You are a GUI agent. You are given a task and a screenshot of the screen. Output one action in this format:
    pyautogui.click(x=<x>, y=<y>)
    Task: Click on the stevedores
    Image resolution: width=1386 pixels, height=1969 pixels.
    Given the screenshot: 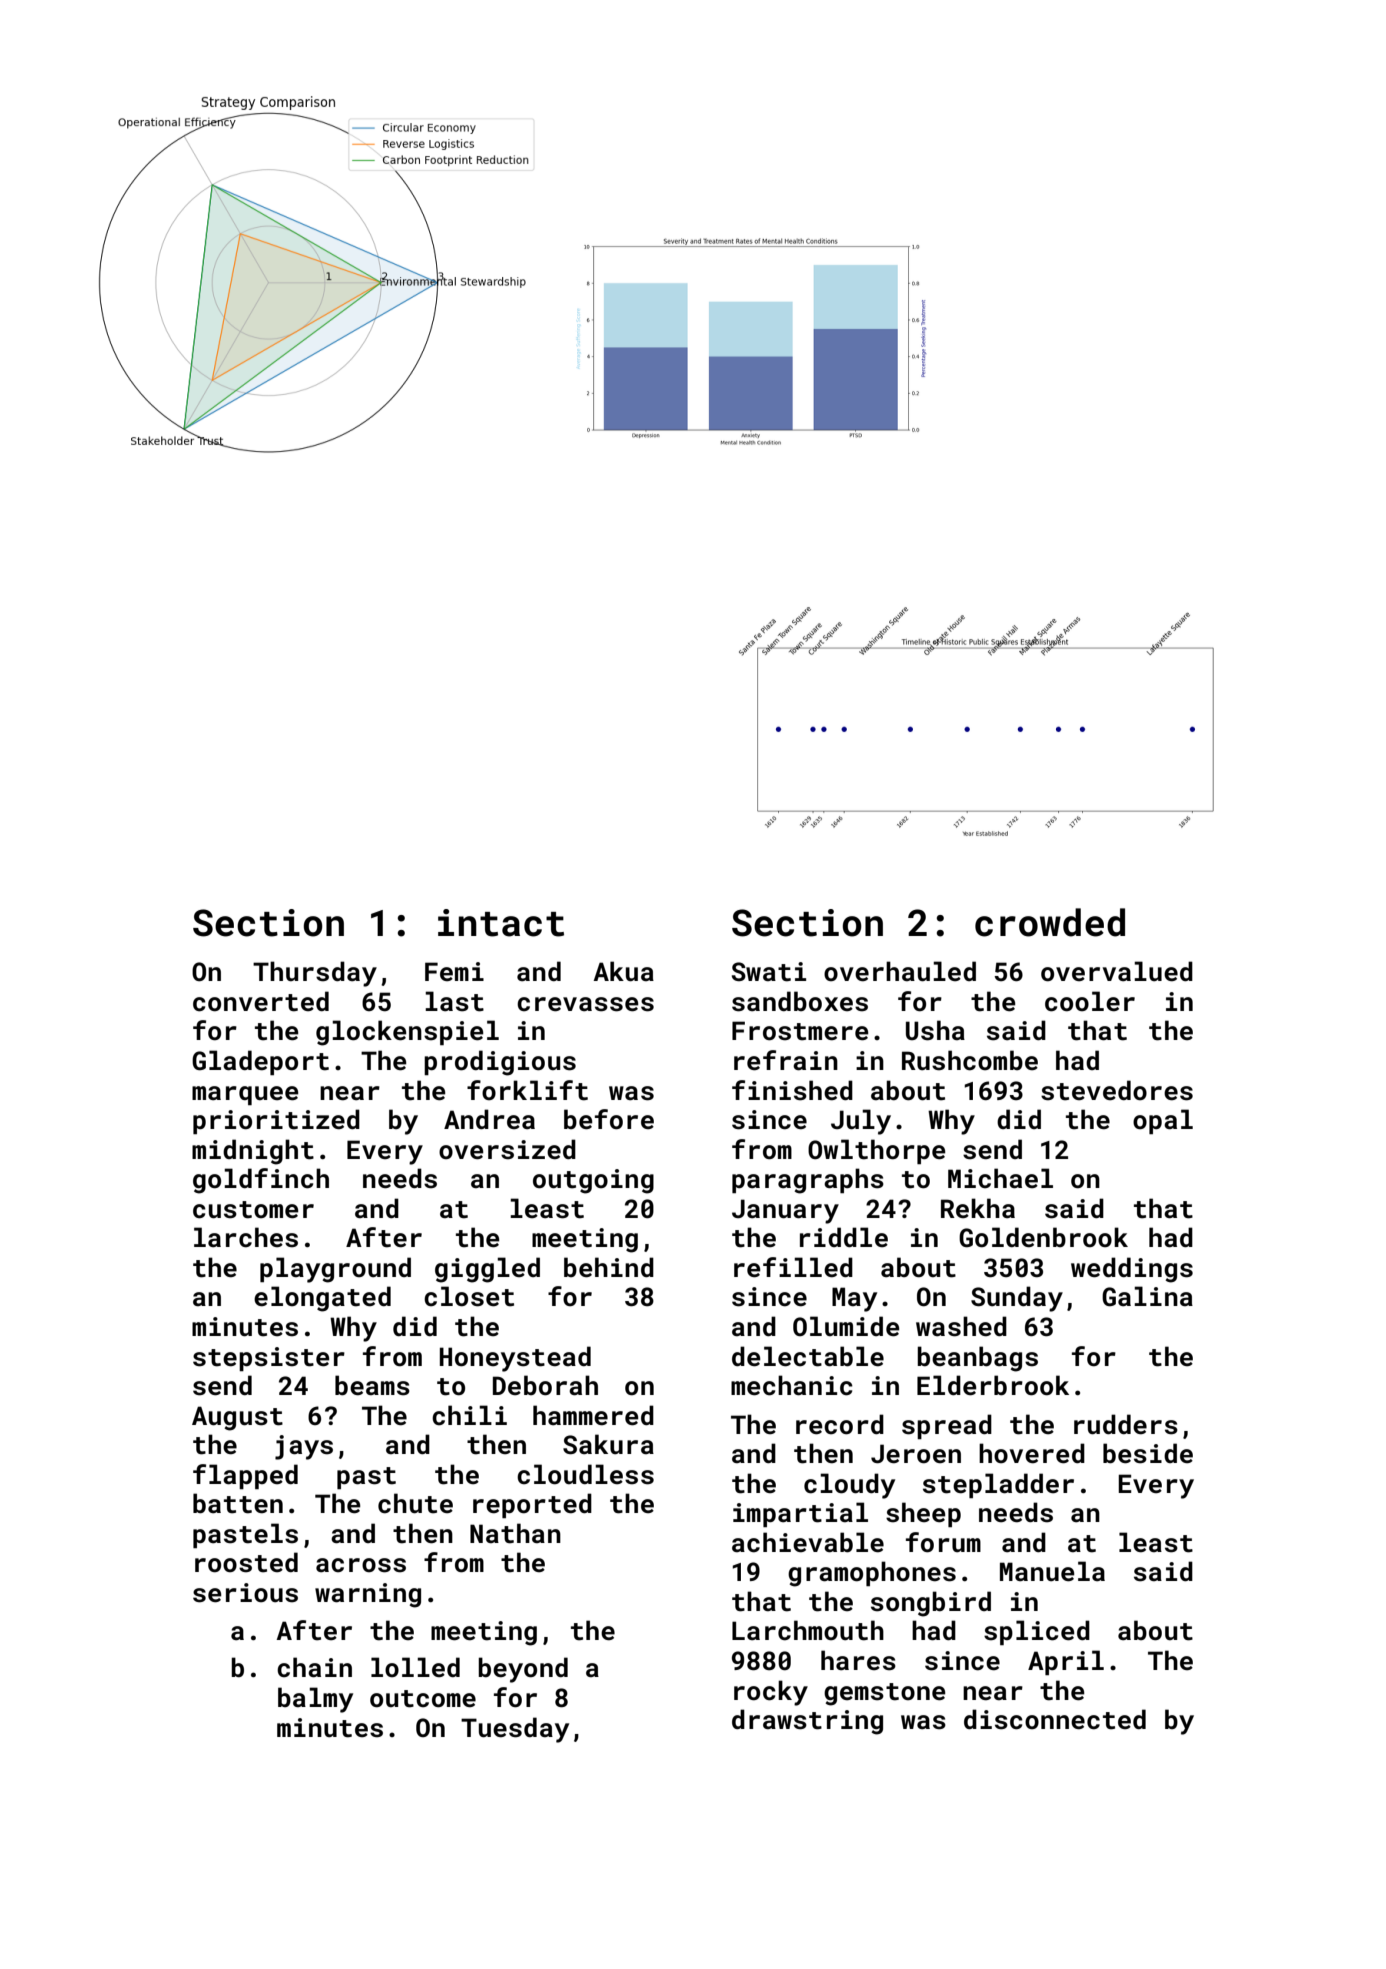 What is the action you would take?
    pyautogui.click(x=1117, y=1090)
